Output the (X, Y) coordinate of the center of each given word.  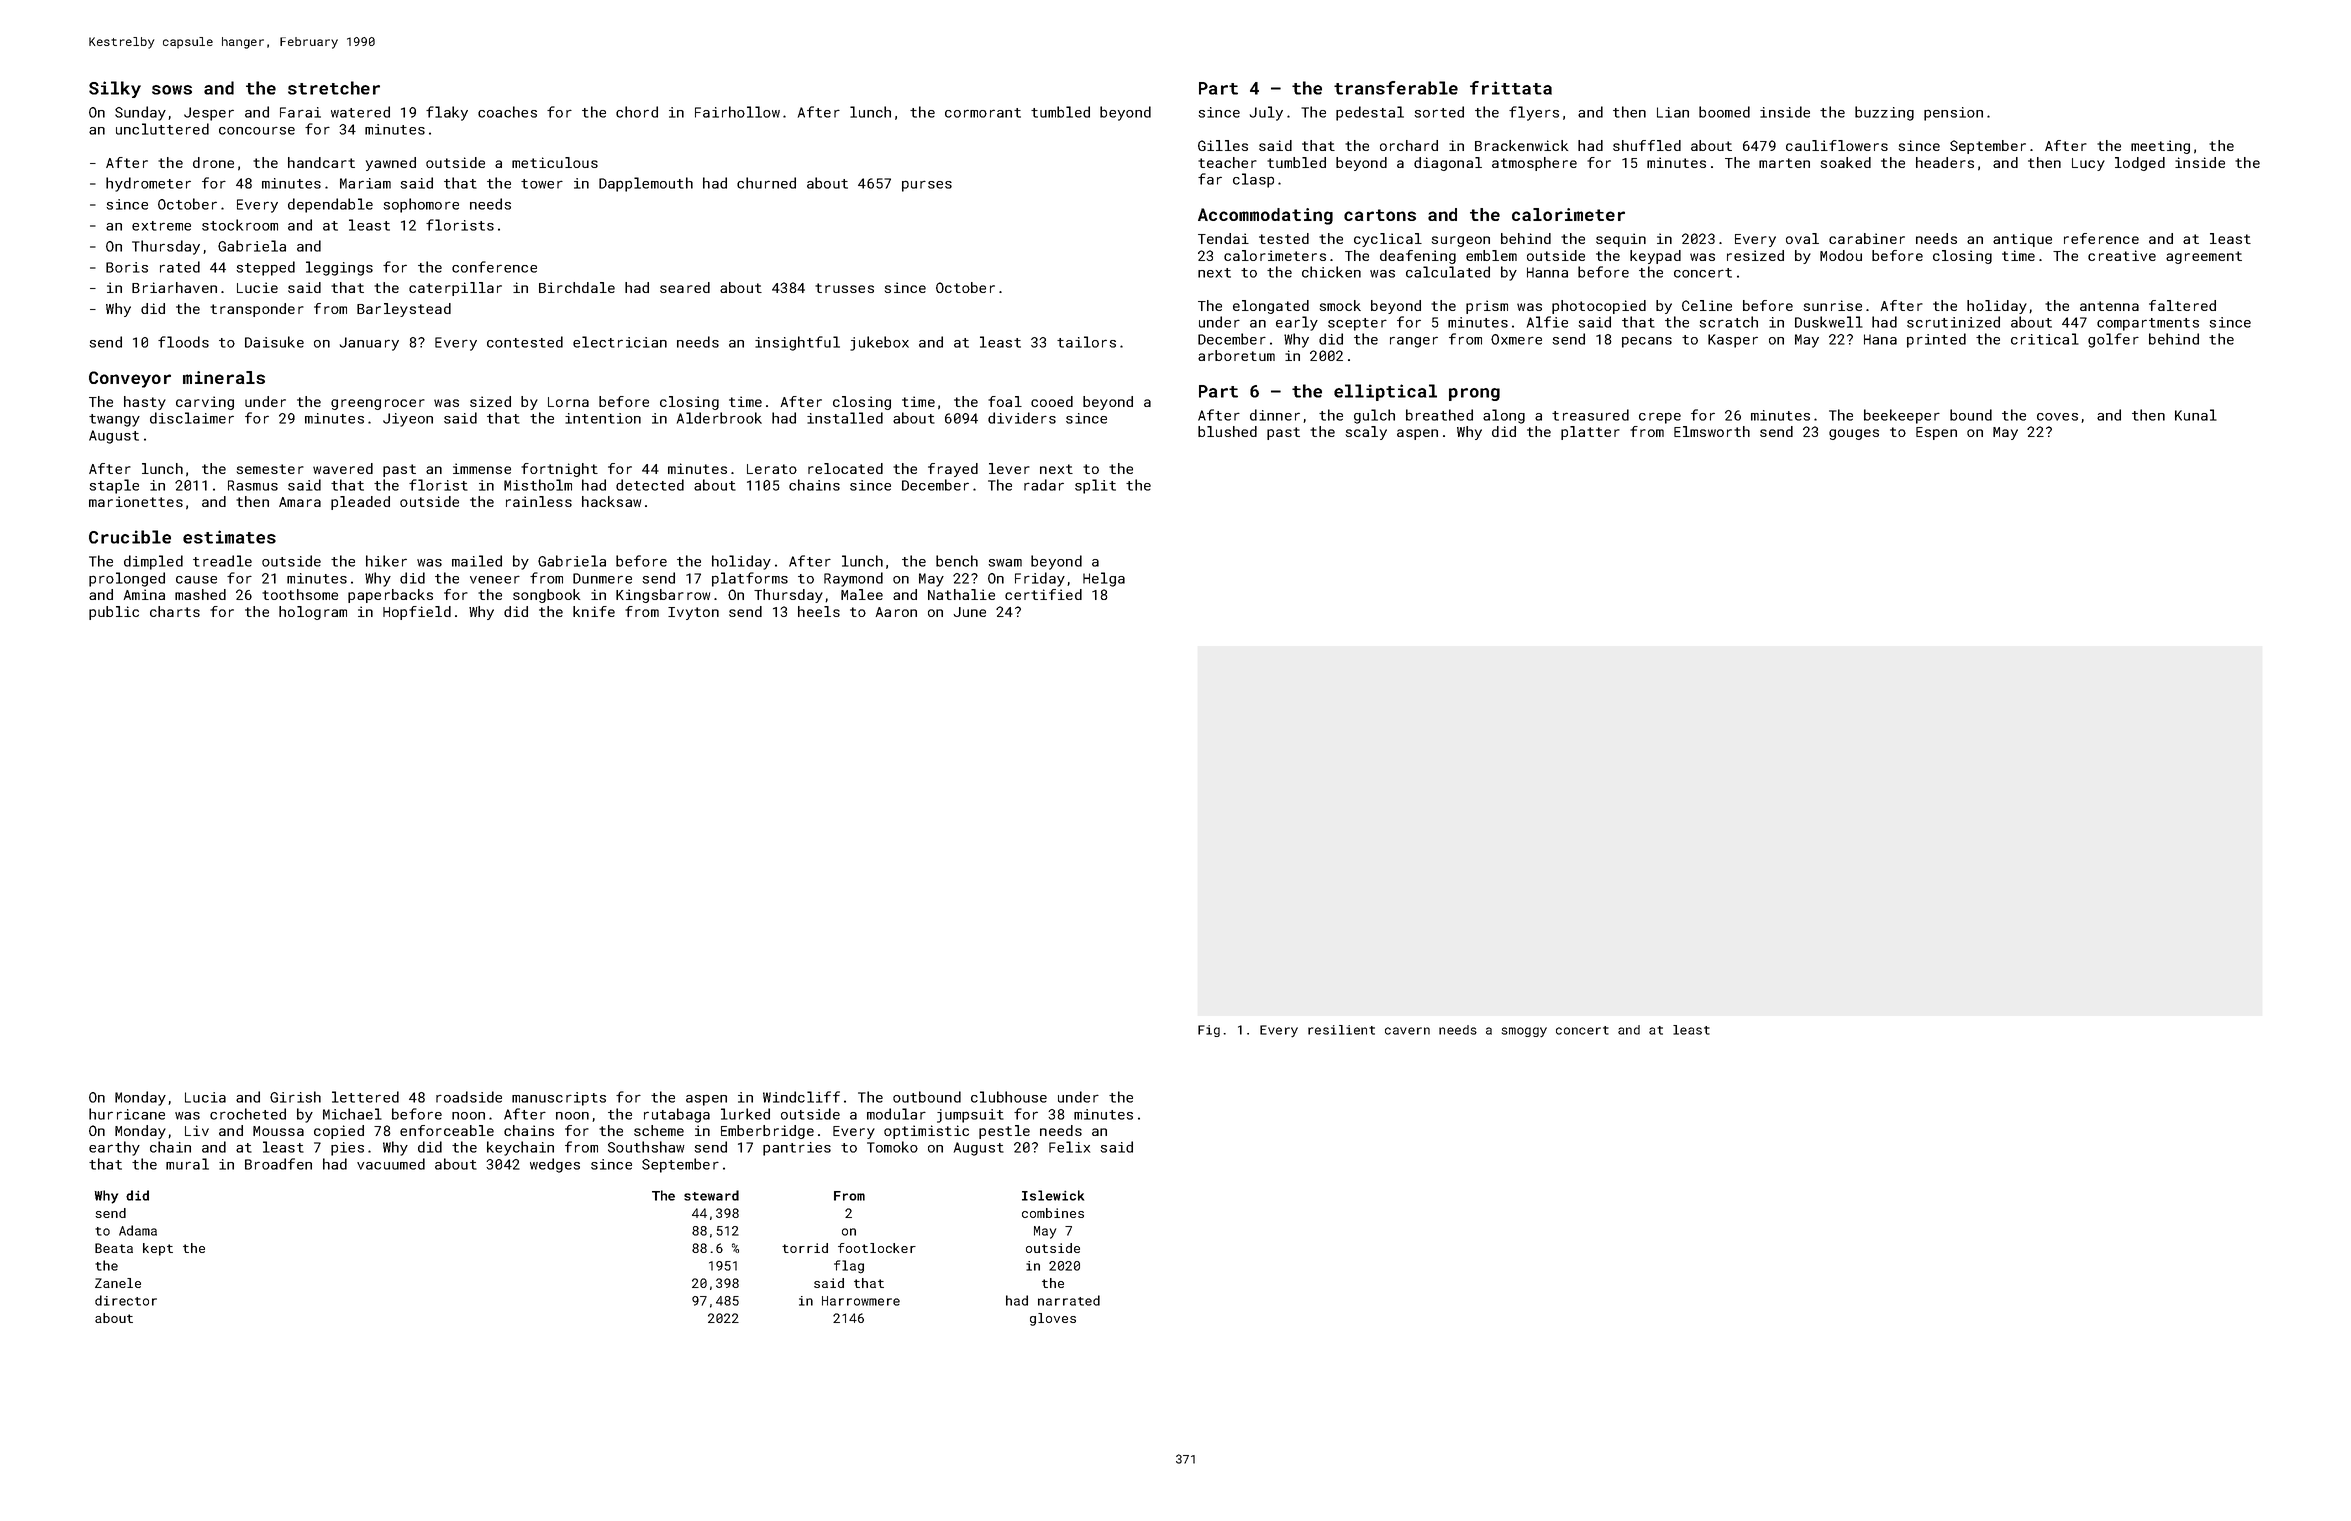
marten (1784, 163)
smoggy (1524, 1032)
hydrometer (148, 184)
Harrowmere (861, 1301)
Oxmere (1516, 339)
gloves (1053, 1319)
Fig (1209, 1031)
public (114, 613)
